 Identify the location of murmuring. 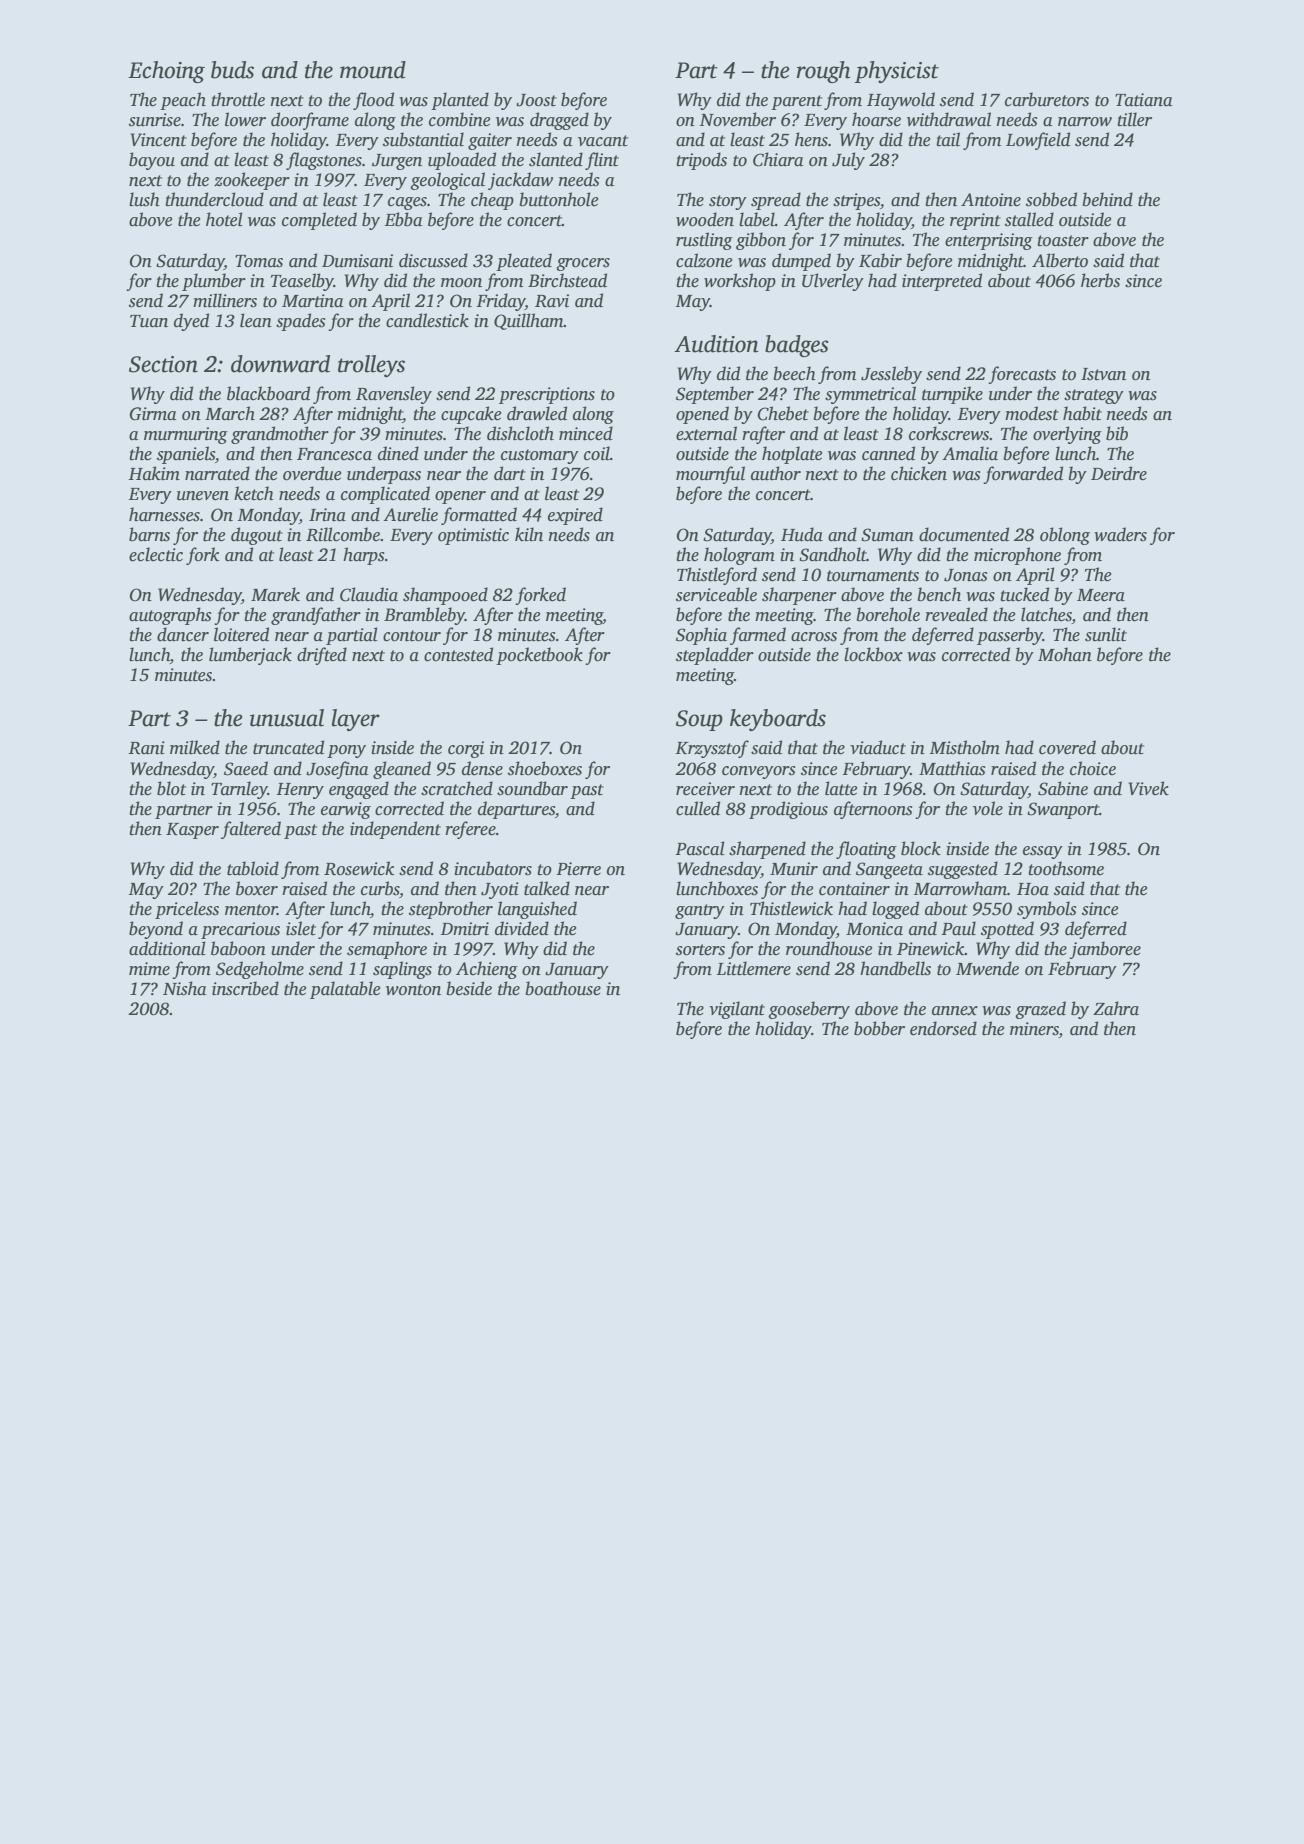
(186, 435).
